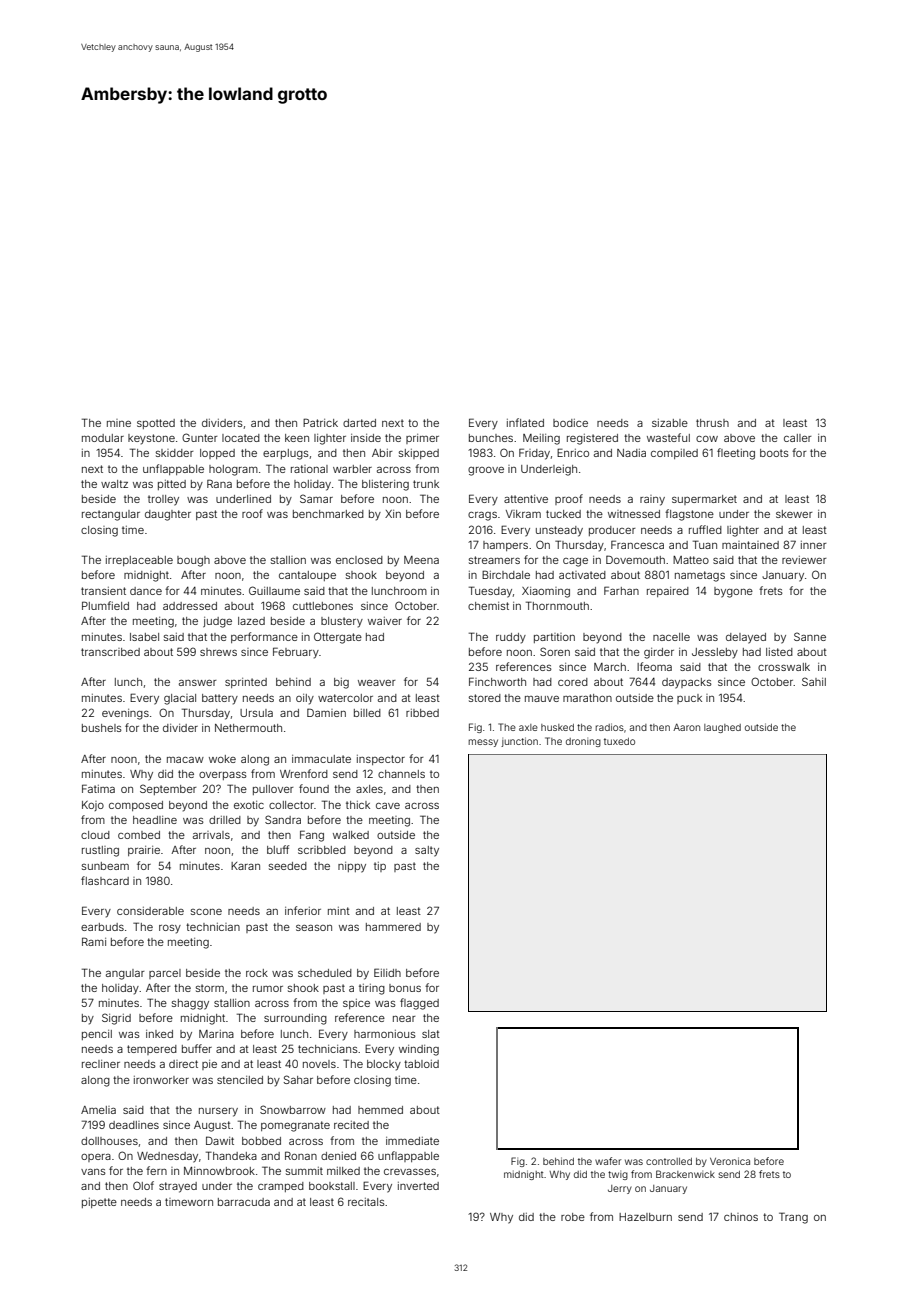 The image size is (908, 1316). I want to click on thrush, so click(712, 423).
